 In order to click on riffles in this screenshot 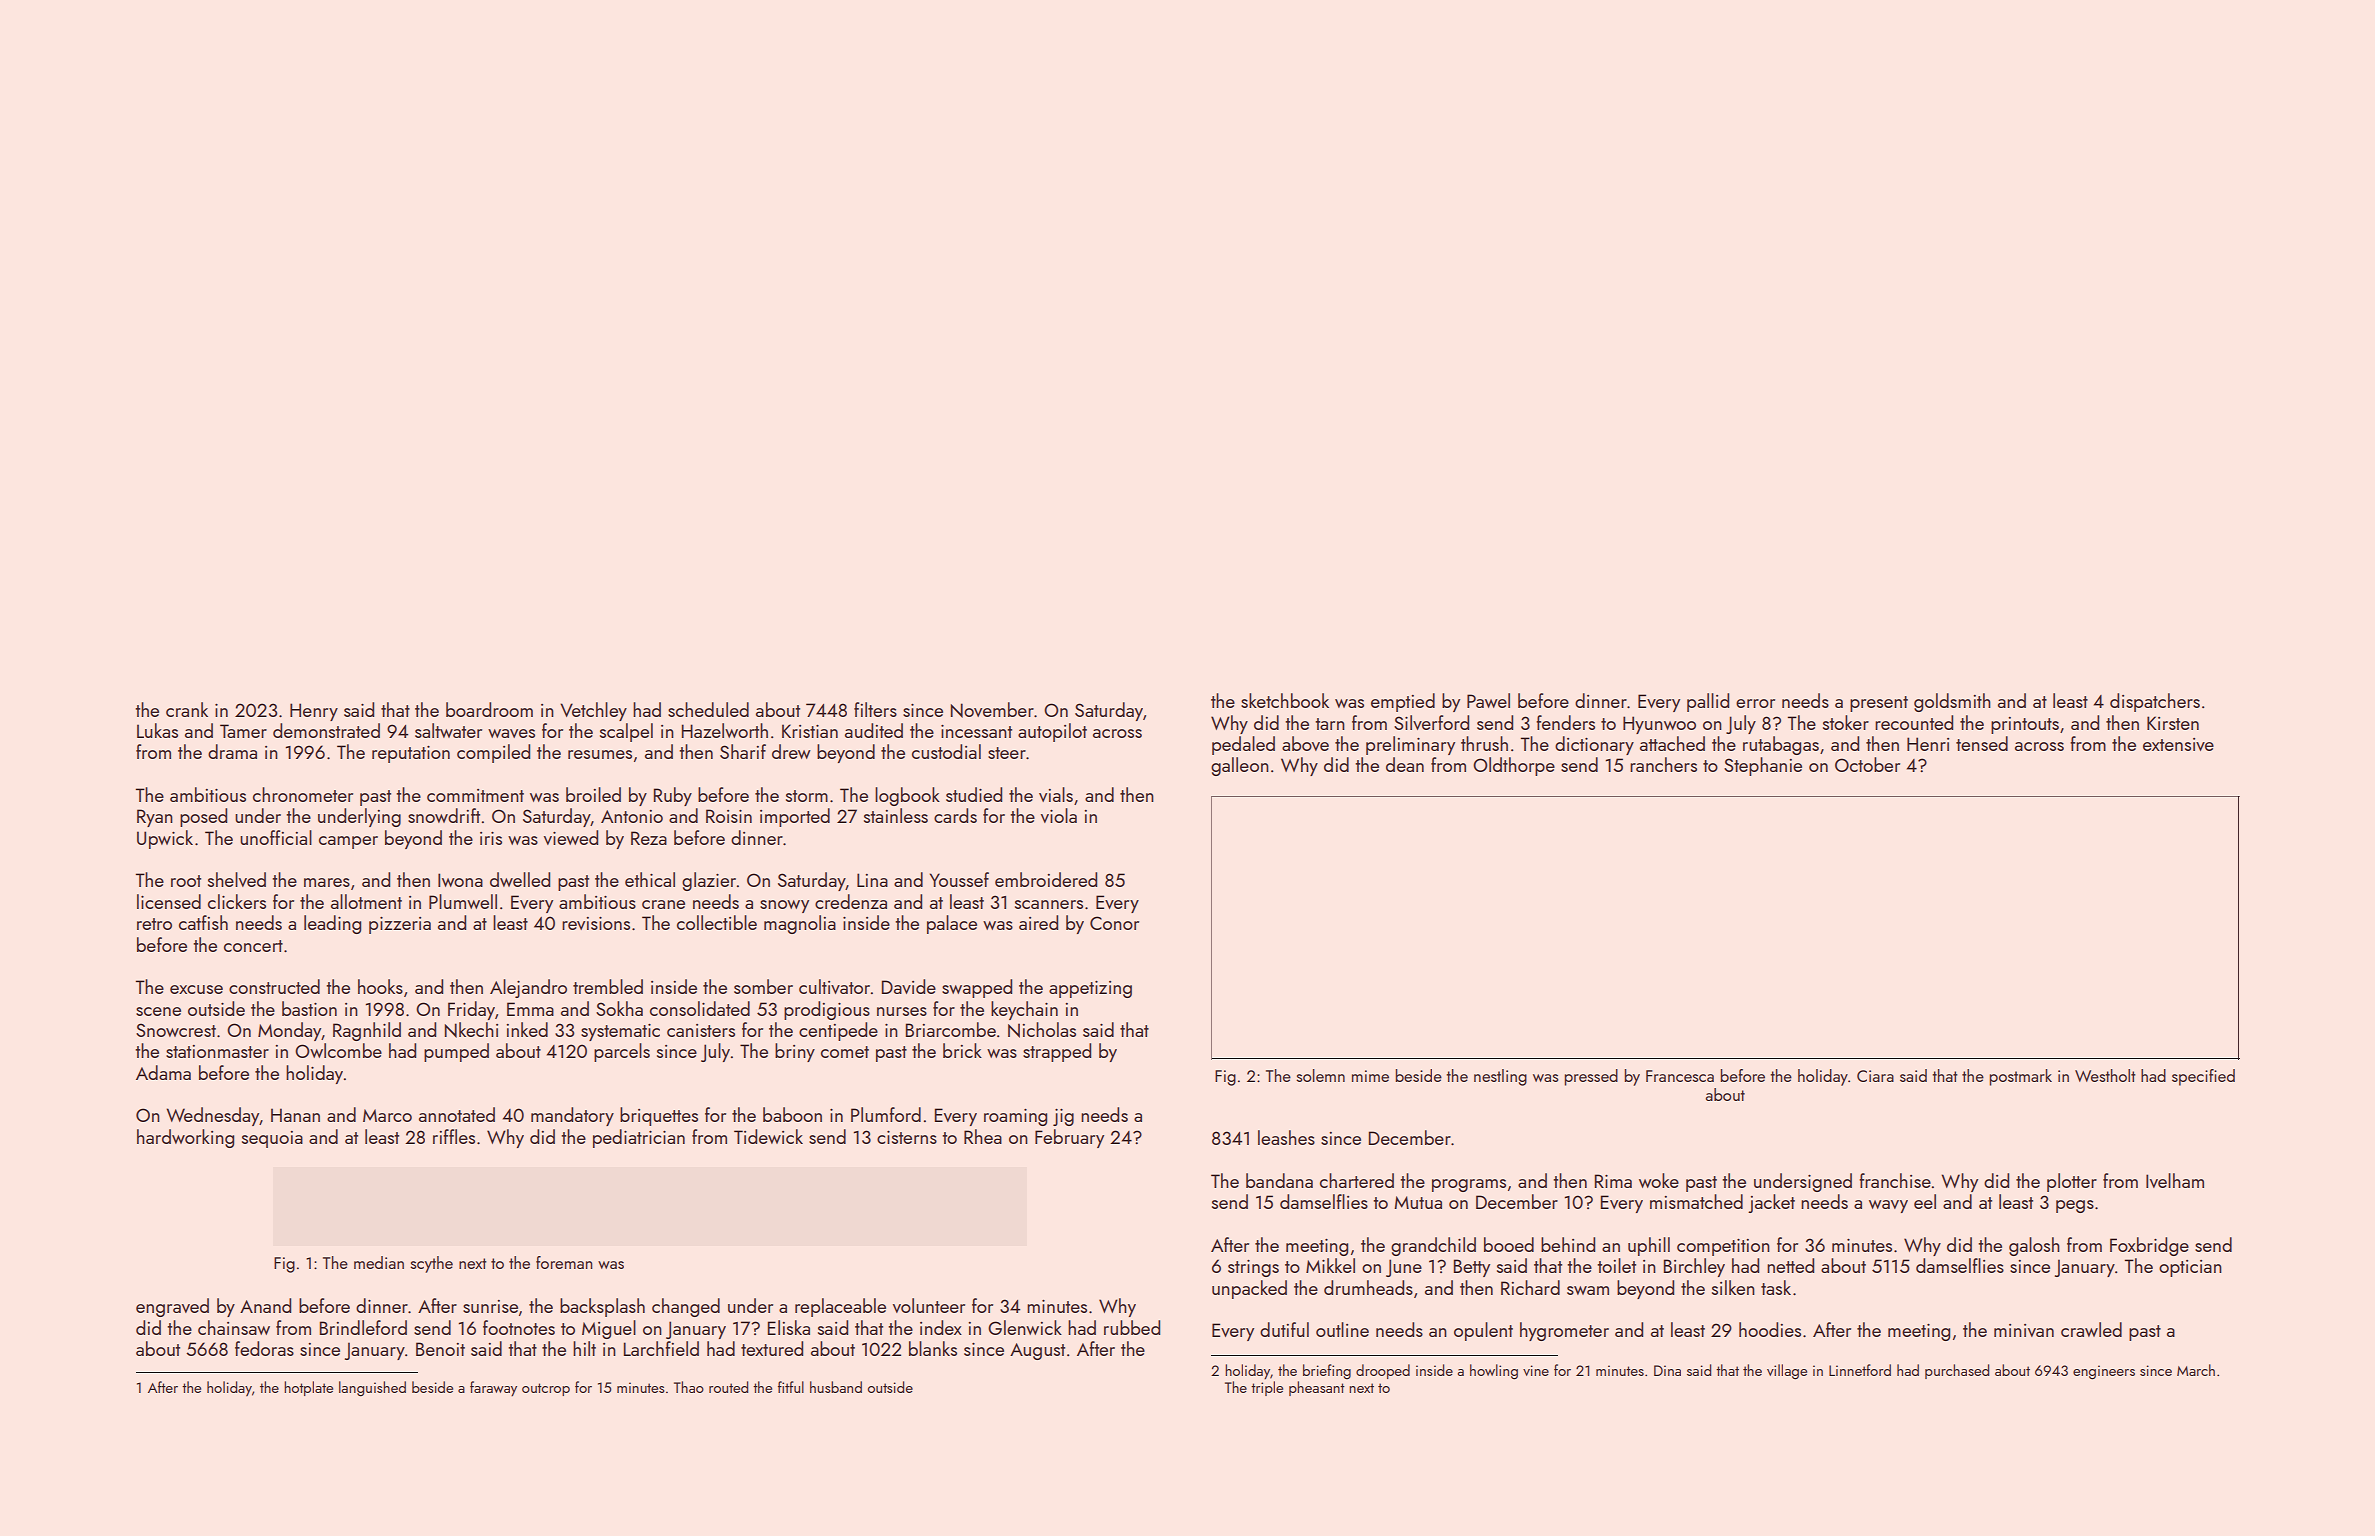, I will do `click(454, 1136)`.
